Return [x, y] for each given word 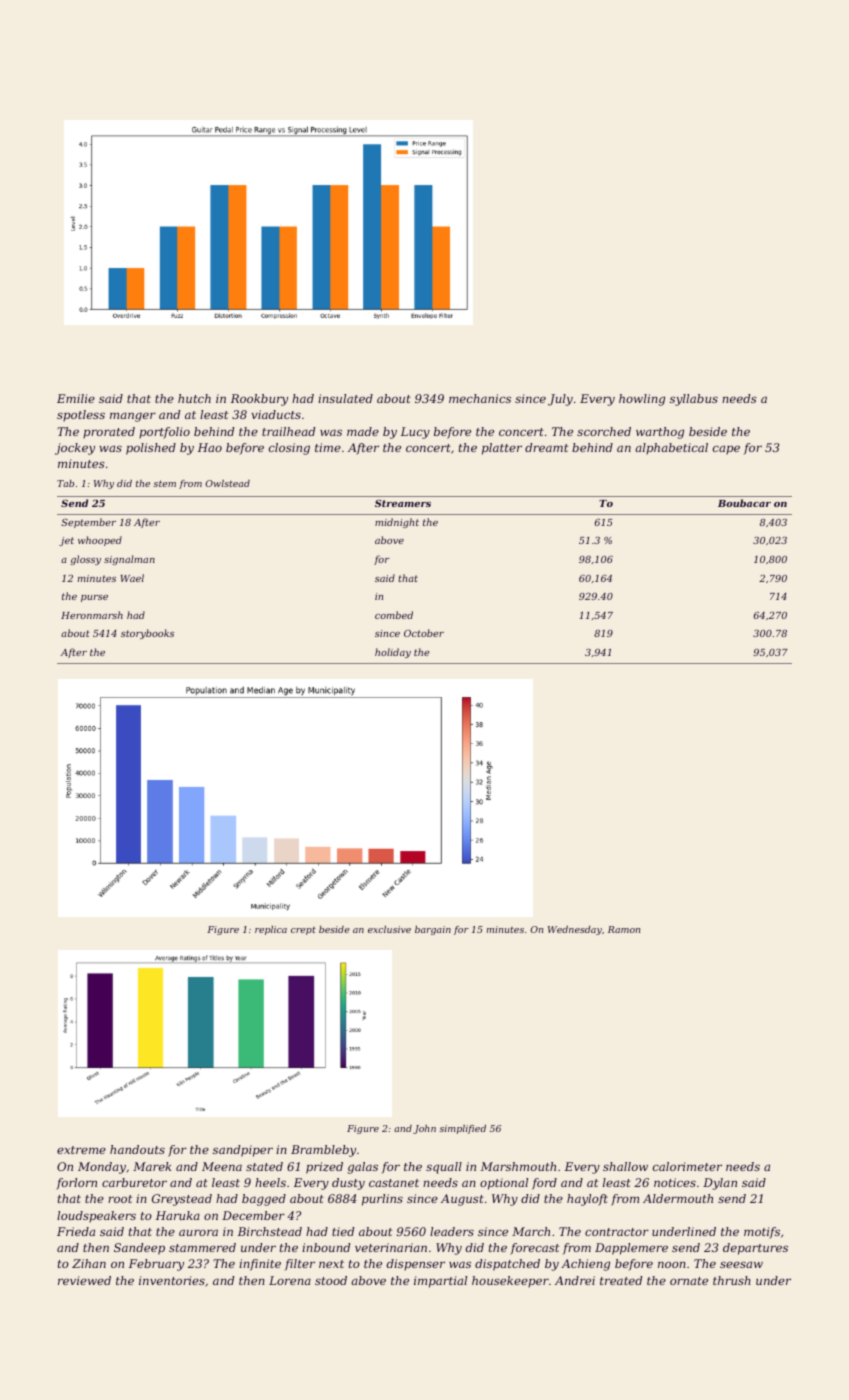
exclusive [389, 929]
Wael [132, 578]
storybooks [147, 634]
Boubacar [744, 503]
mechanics [480, 398]
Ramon [624, 929]
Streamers [403, 503]
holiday [393, 653]
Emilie [76, 398]
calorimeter [687, 1166]
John [424, 1129]
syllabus [694, 400]
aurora [198, 1232]
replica [271, 930]
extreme [81, 1150]
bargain [433, 930]
